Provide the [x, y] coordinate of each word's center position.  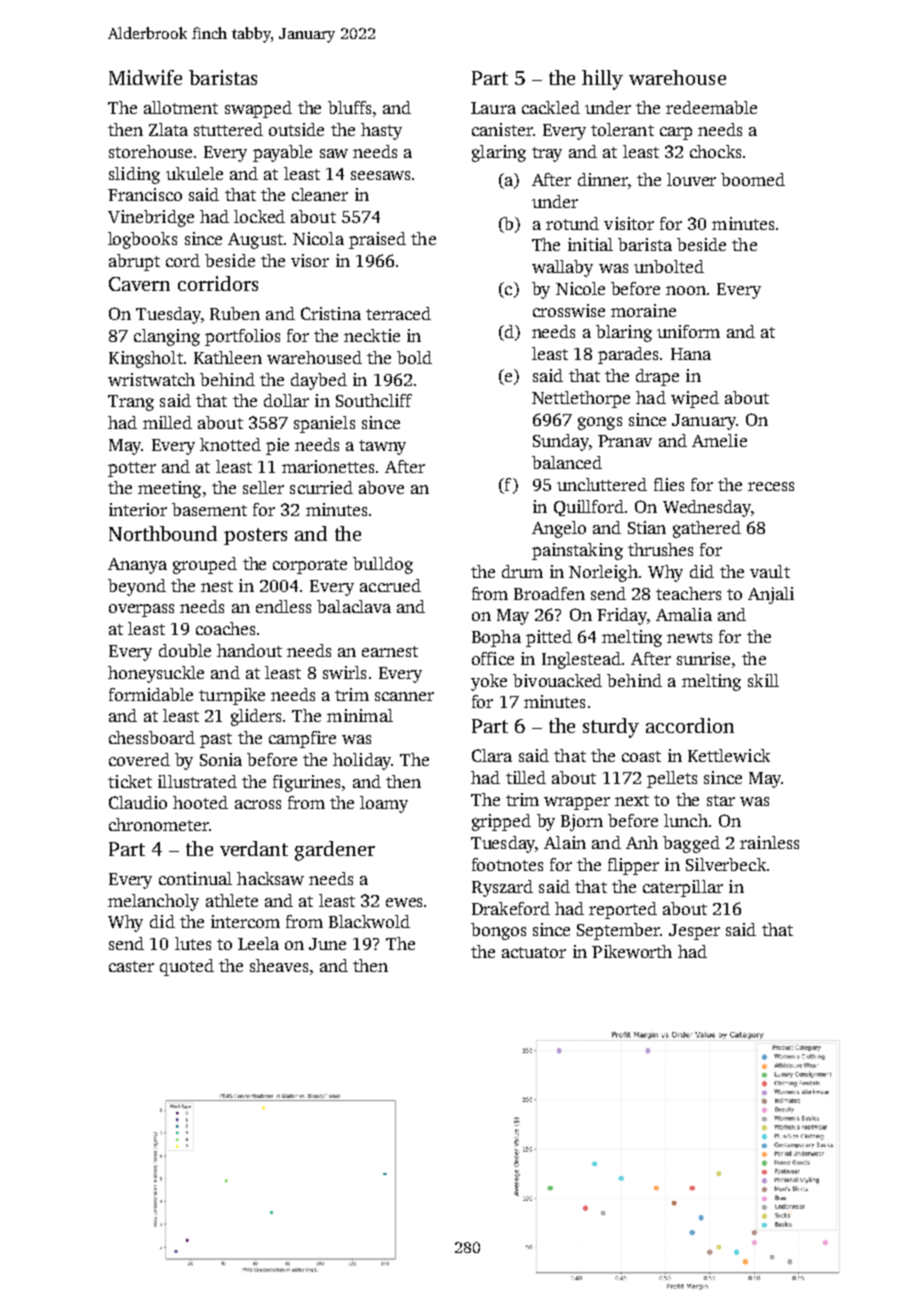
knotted [230, 444]
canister [502, 129]
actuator [534, 952]
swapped [258, 109]
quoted [187, 967]
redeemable [711, 107]
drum [522, 571]
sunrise [703, 658]
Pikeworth [632, 951]
